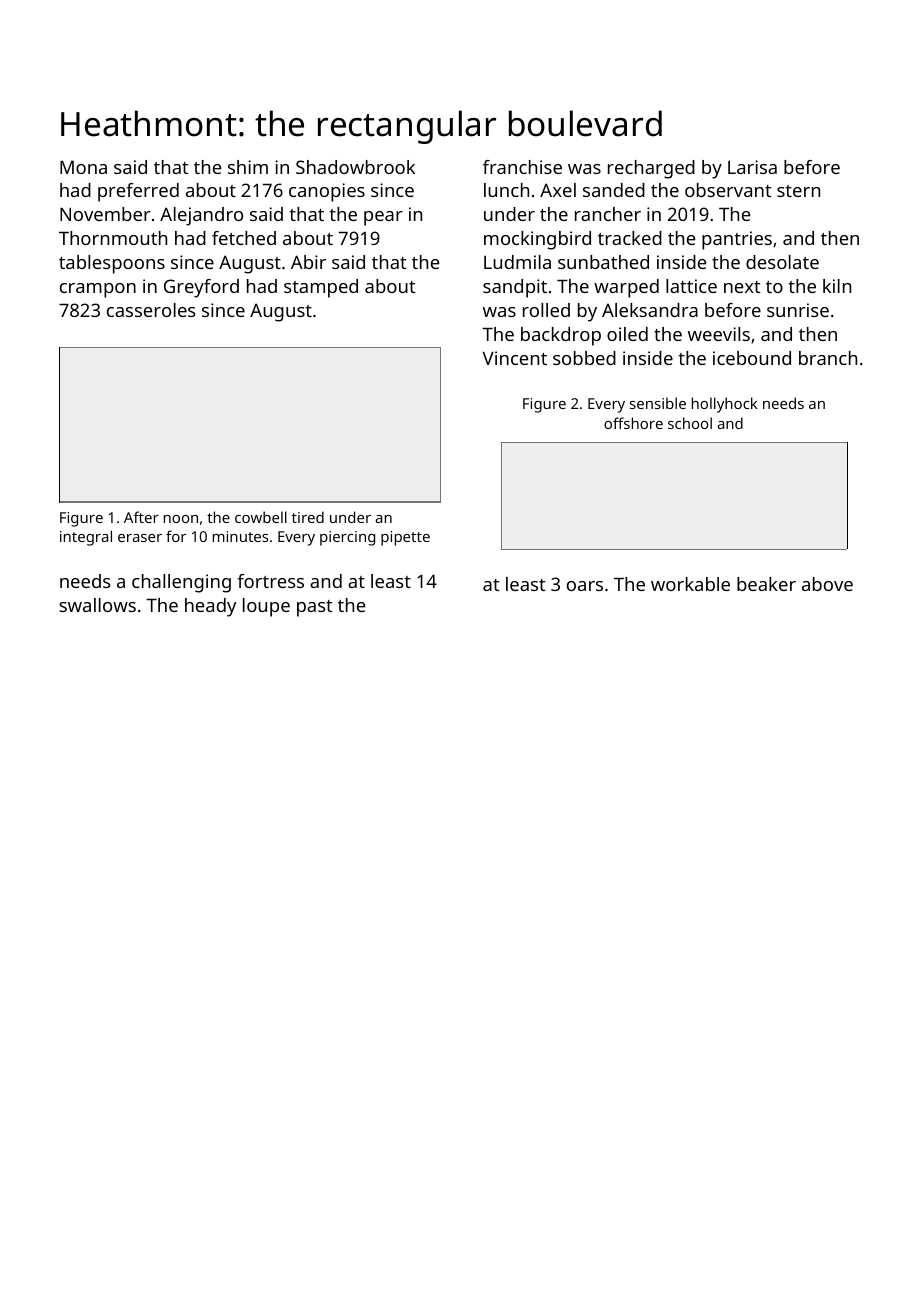 The width and height of the page is (924, 1314). I want to click on preferred, so click(138, 192).
